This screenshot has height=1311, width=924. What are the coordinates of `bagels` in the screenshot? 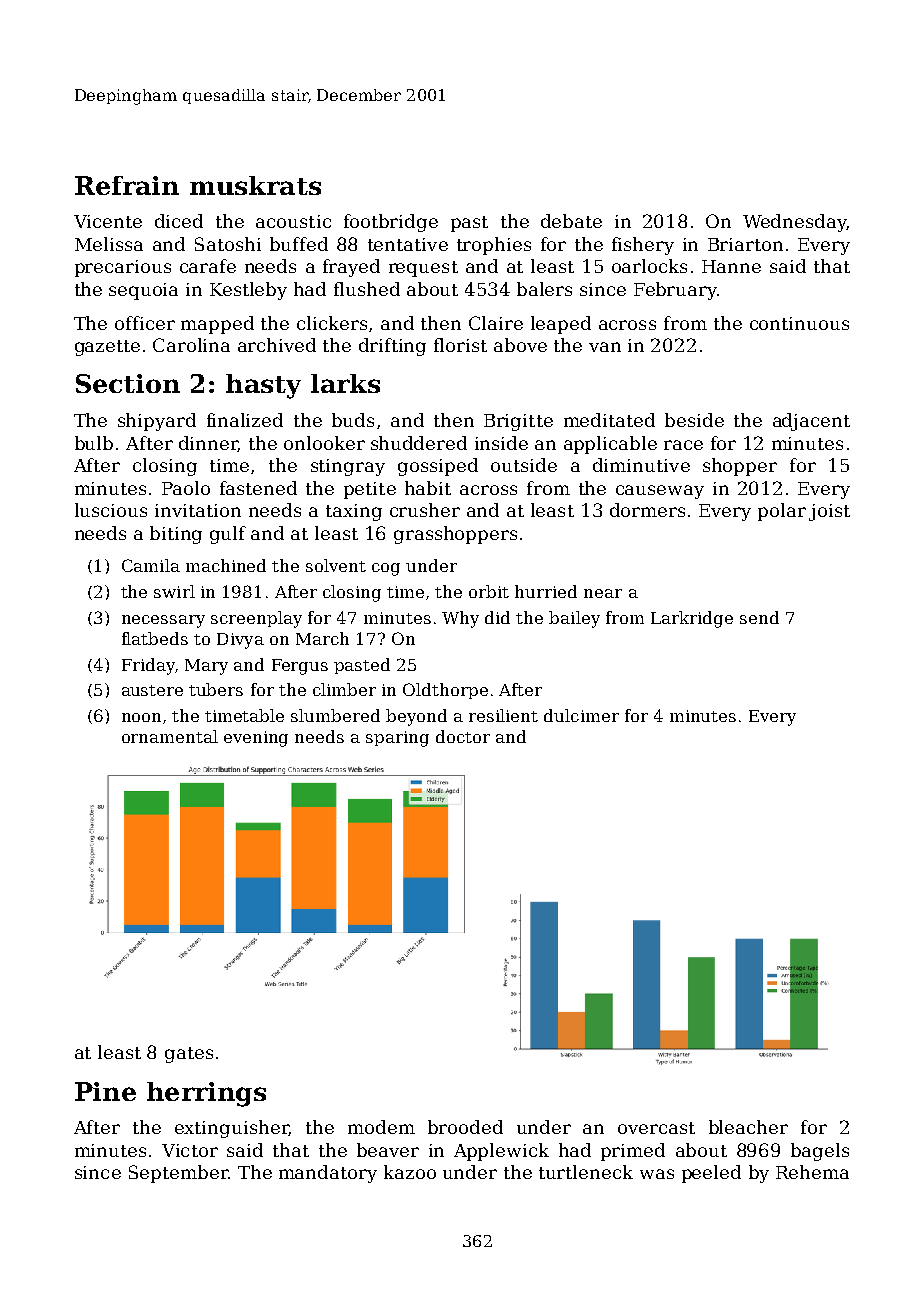 It's located at (820, 1152).
